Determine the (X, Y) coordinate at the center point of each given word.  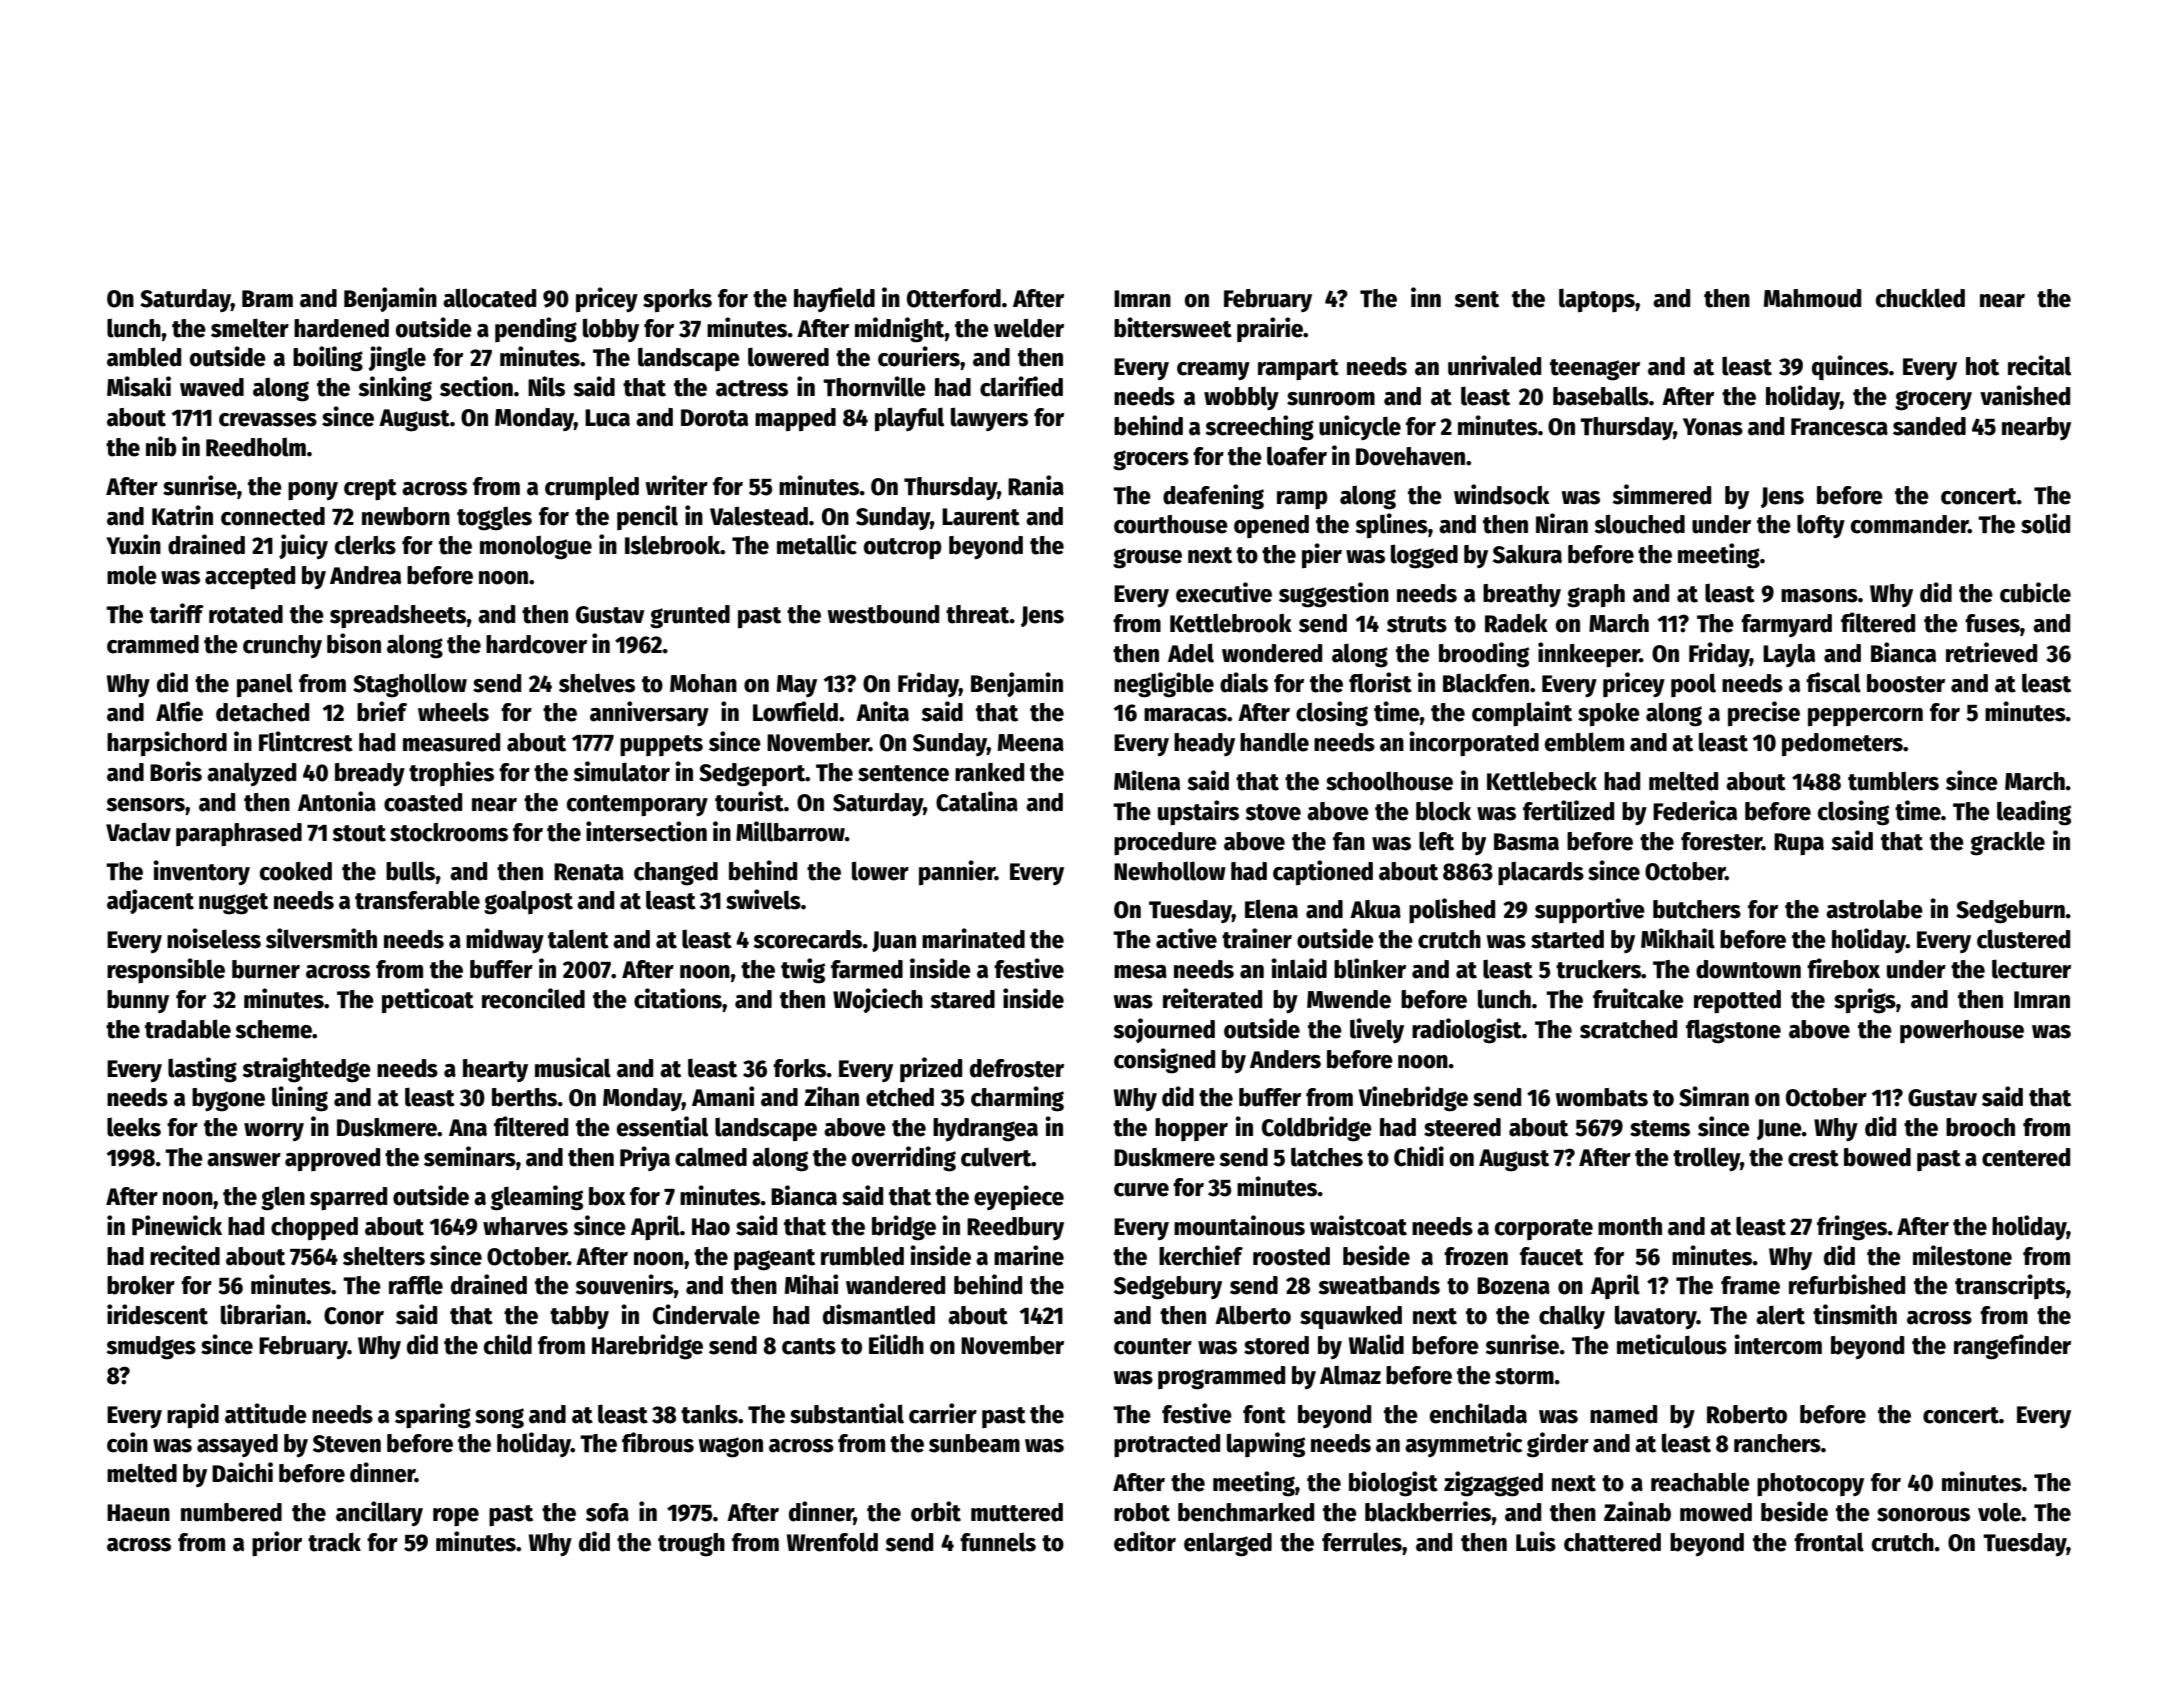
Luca (607, 418)
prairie (1270, 329)
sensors (145, 805)
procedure (1165, 844)
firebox (1843, 968)
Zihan (832, 1096)
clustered (2023, 939)
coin (127, 1442)
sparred (348, 1199)
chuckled (1920, 298)
